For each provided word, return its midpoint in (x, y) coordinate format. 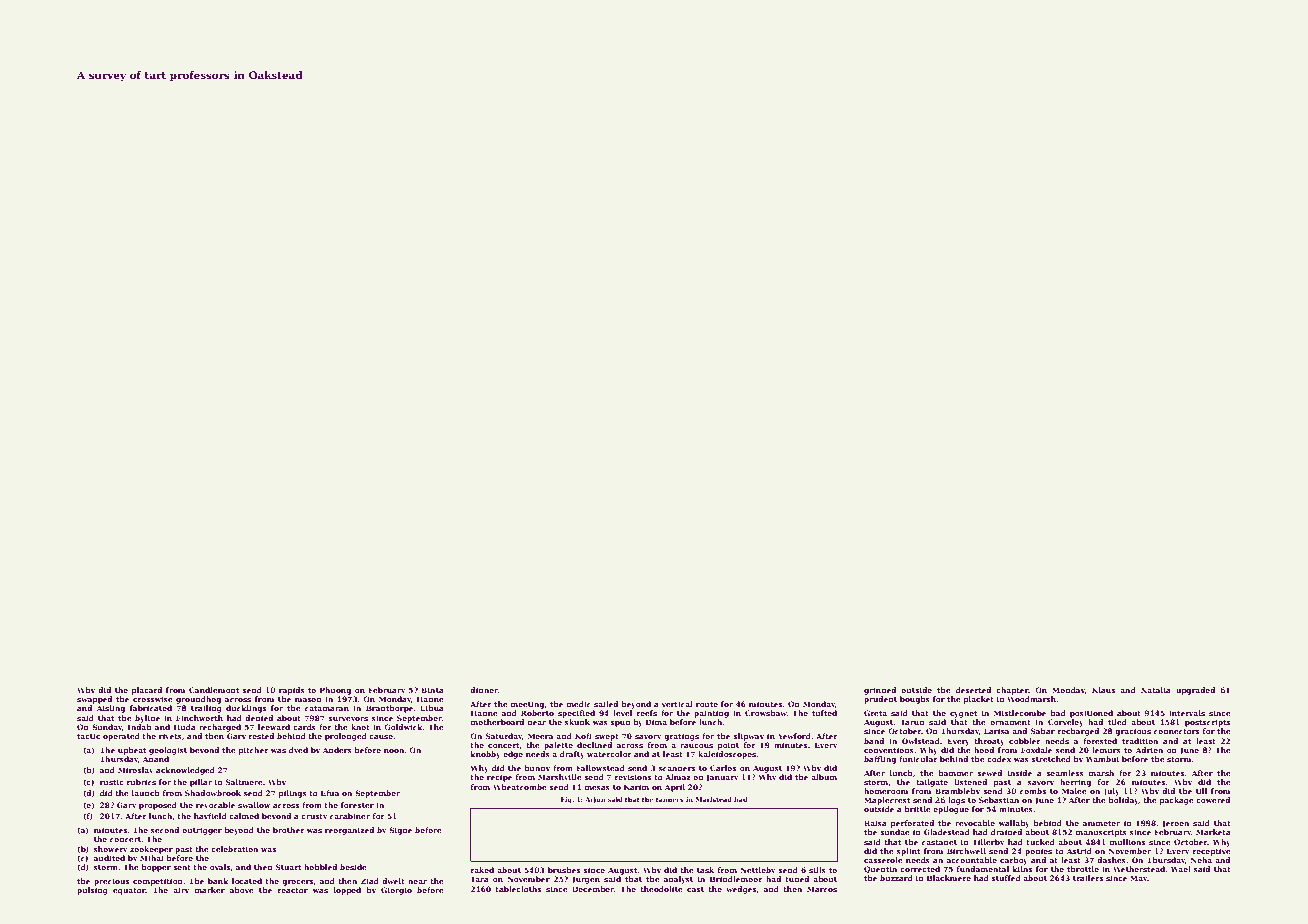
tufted (824, 713)
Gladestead (947, 832)
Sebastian (999, 800)
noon (394, 751)
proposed (158, 806)
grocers (297, 883)
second (165, 830)
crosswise (153, 699)
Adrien (1149, 750)
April (675, 788)
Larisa (996, 731)
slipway (748, 737)
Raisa (875, 823)
